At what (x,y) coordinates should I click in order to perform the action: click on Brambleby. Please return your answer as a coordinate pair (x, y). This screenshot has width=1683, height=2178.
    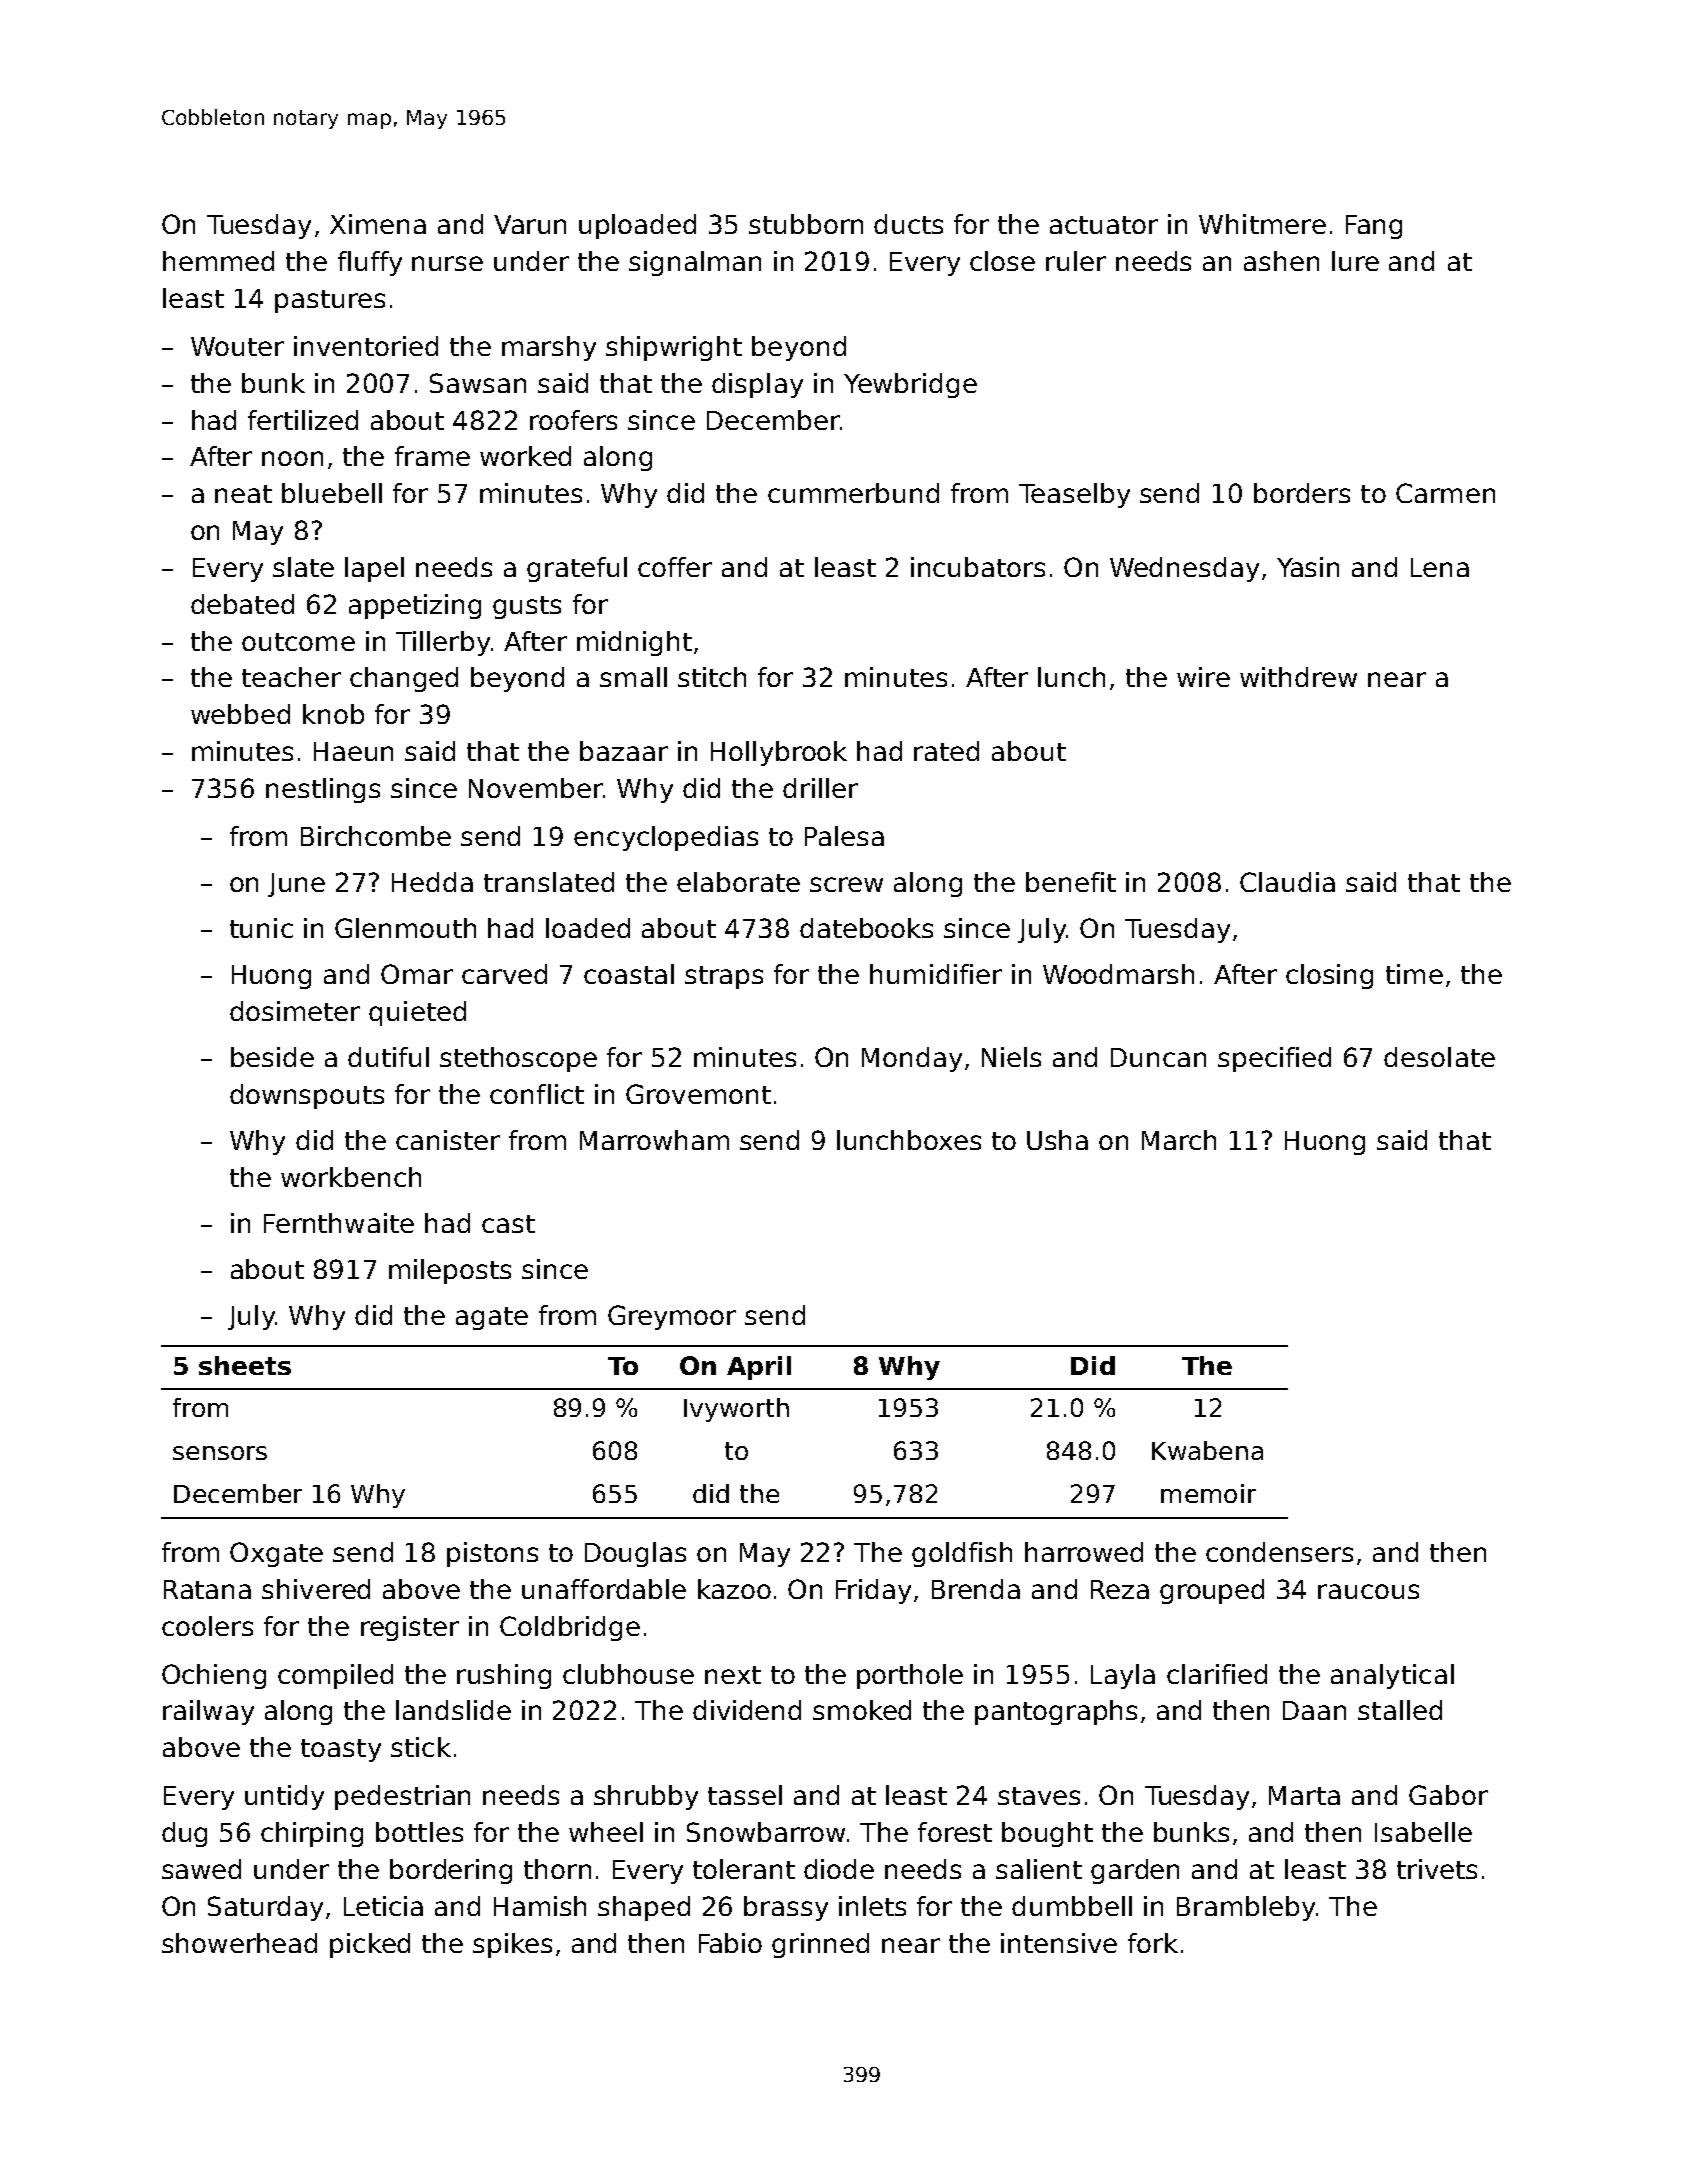
    Looking at the image, I should click on (1246, 1908).
